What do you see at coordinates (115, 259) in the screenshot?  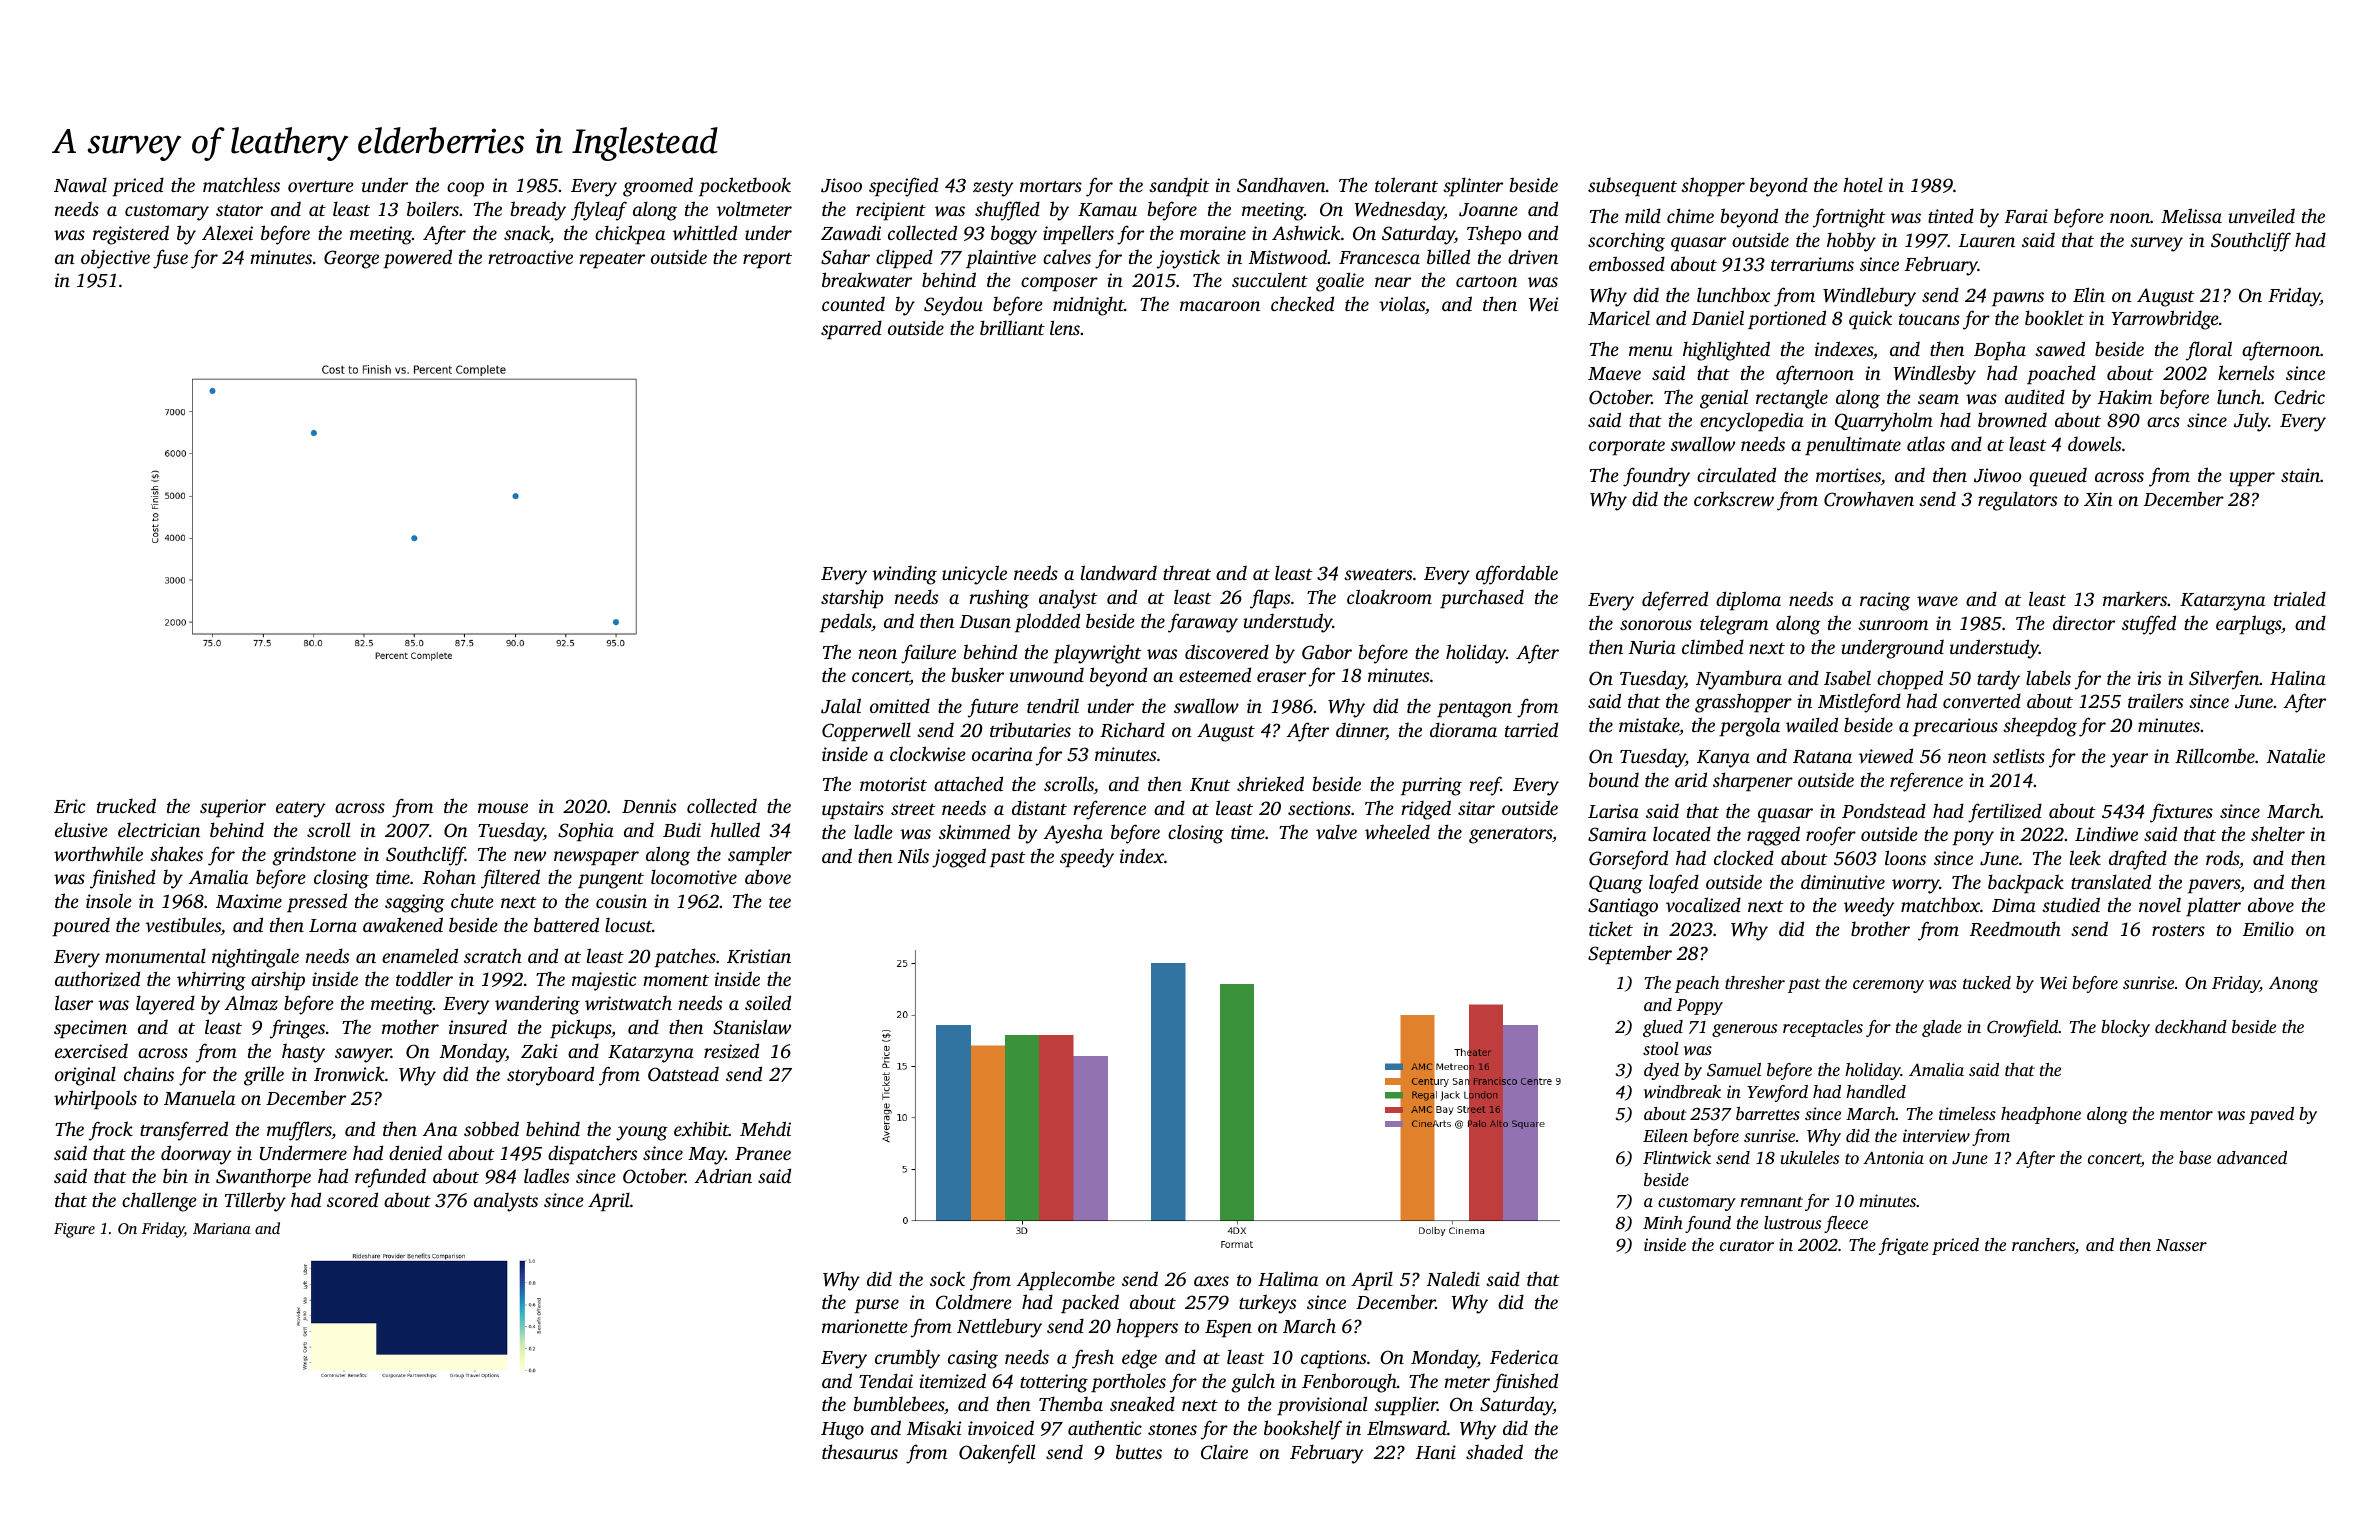 I see `objective` at bounding box center [115, 259].
